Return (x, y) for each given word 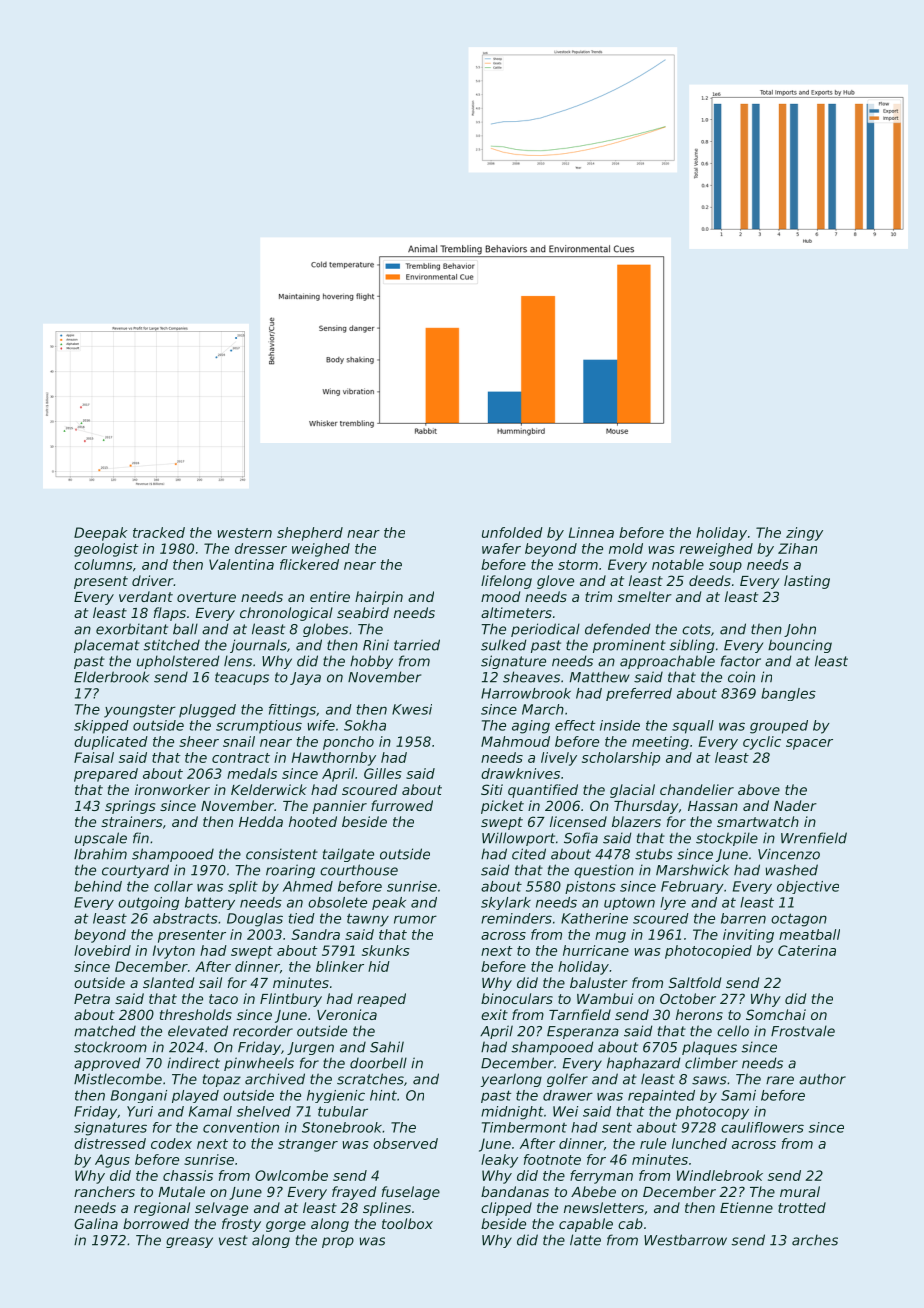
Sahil (387, 1047)
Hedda (261, 821)
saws (709, 1080)
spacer (809, 744)
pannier (340, 807)
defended (618, 629)
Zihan (797, 548)
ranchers (104, 1191)
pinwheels (259, 1064)
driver (153, 580)
